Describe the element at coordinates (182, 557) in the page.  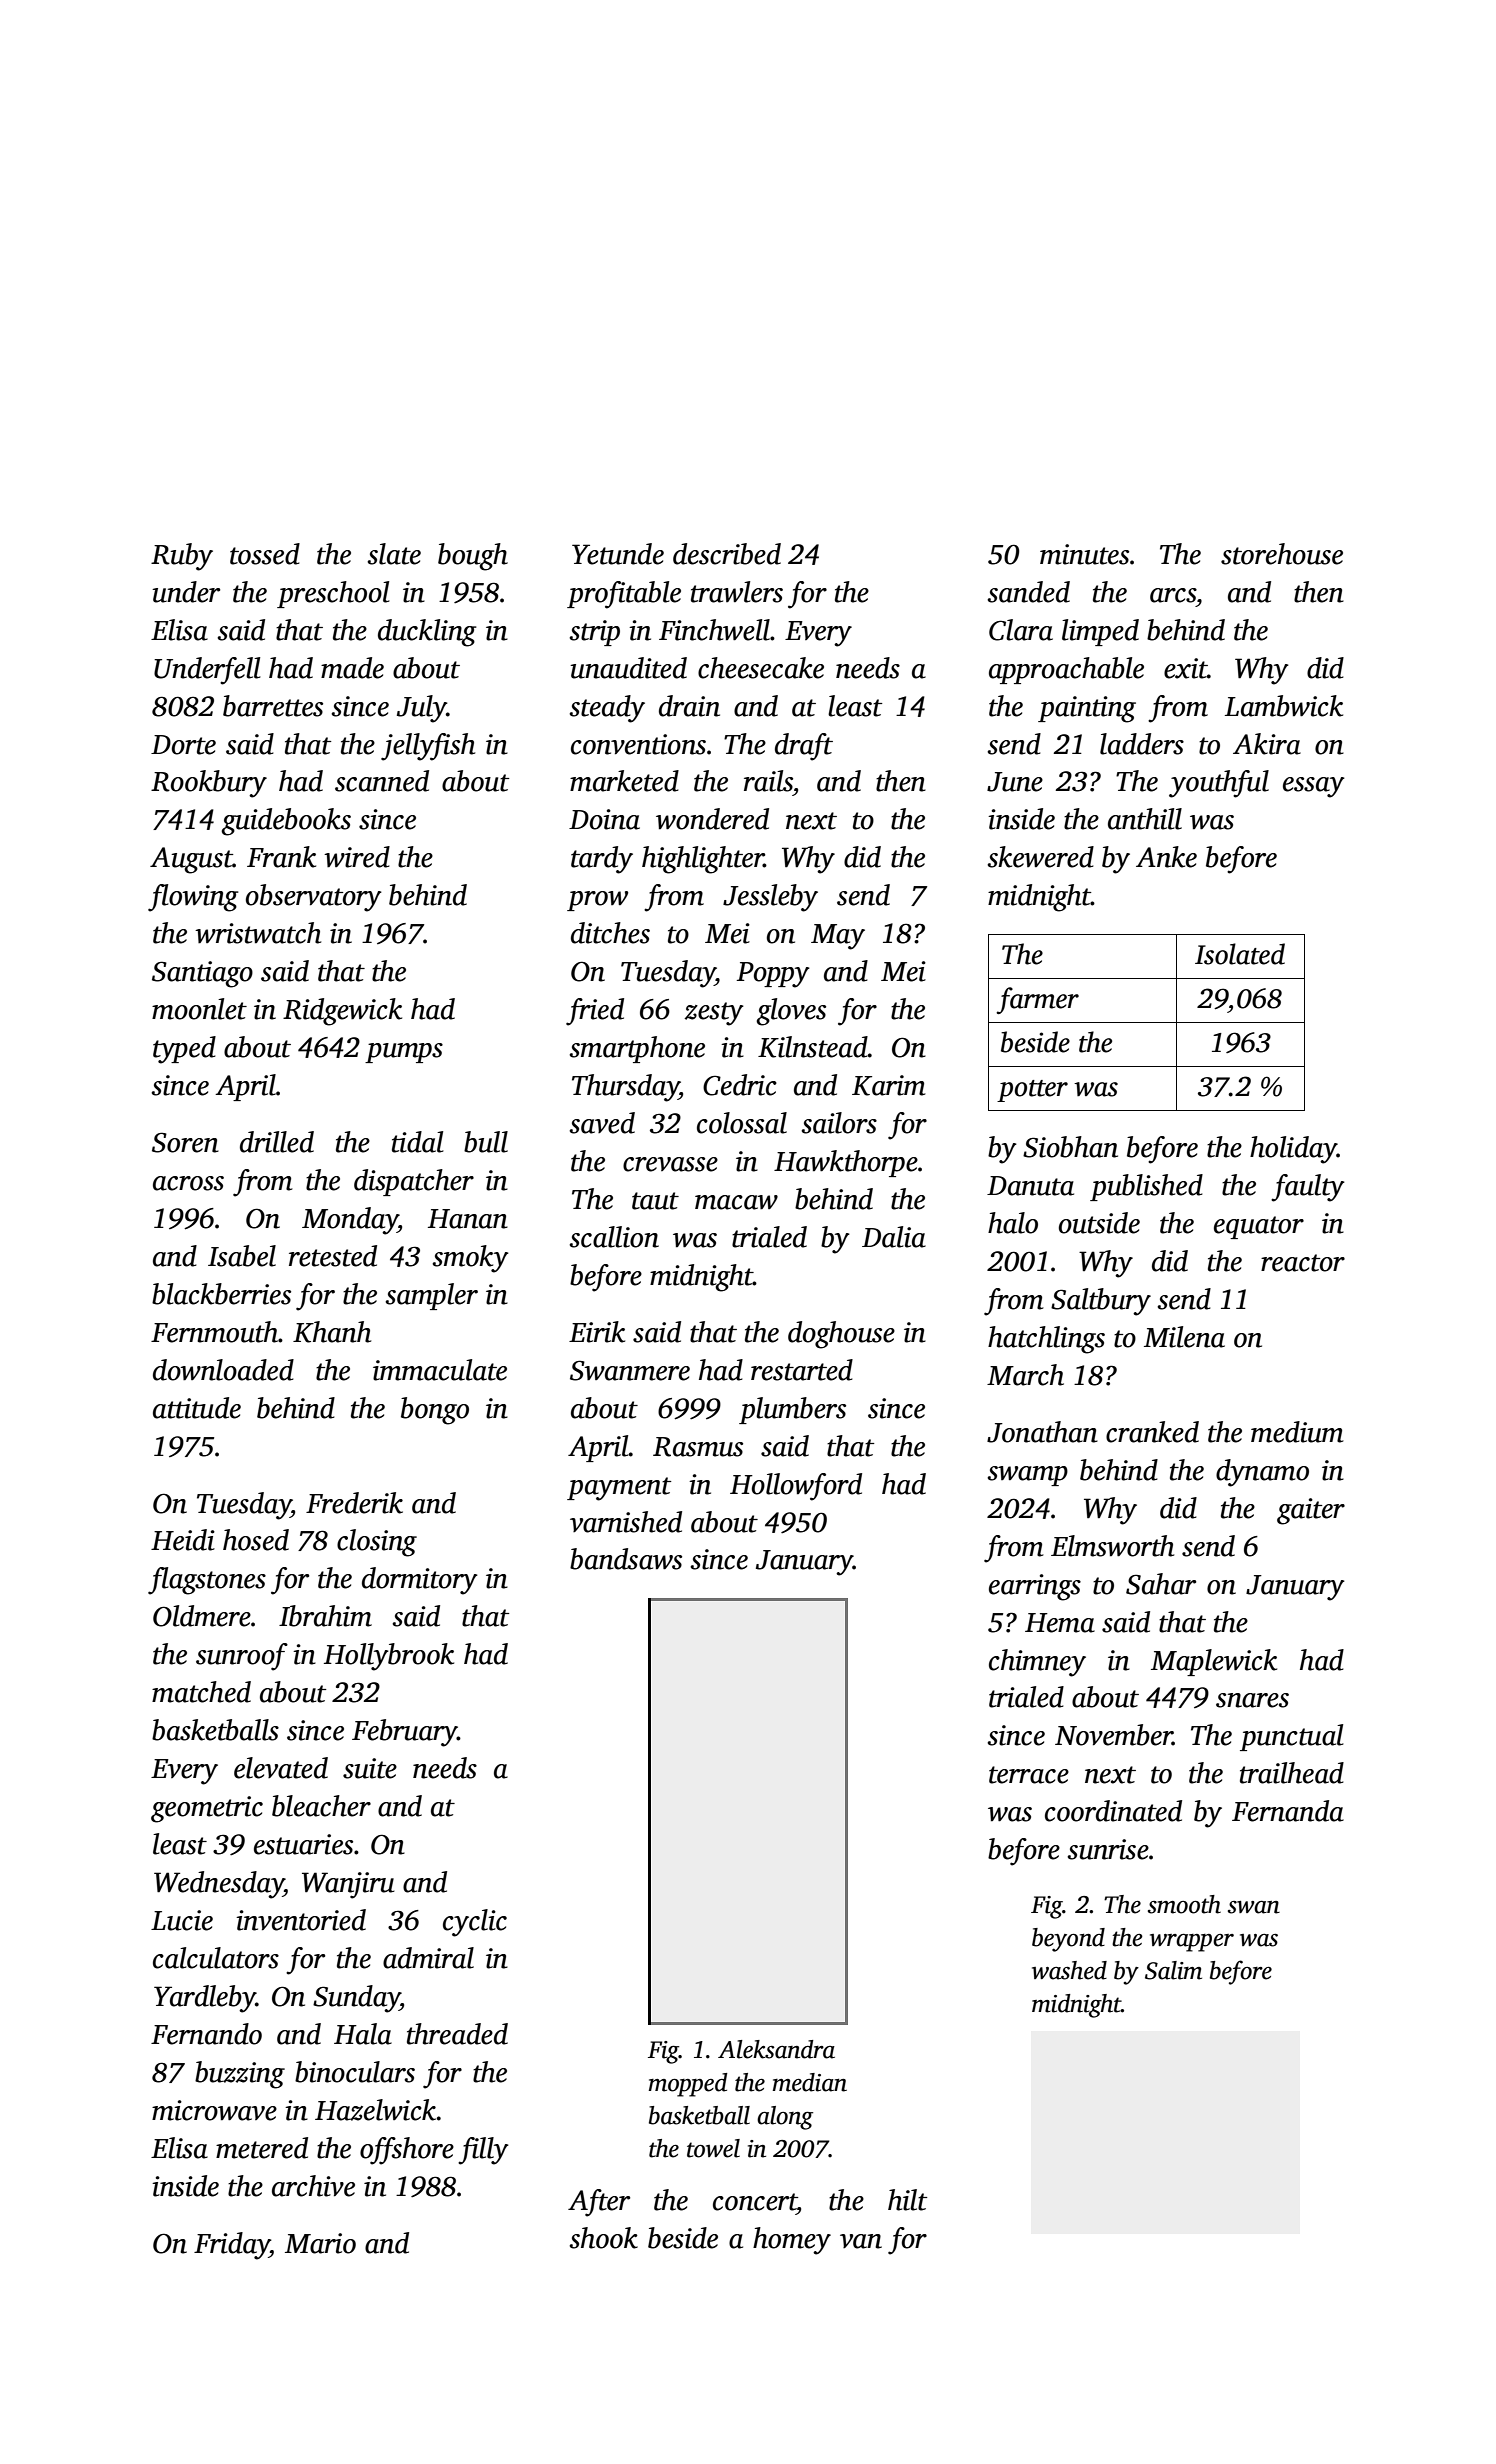
I see `Ruby` at that location.
